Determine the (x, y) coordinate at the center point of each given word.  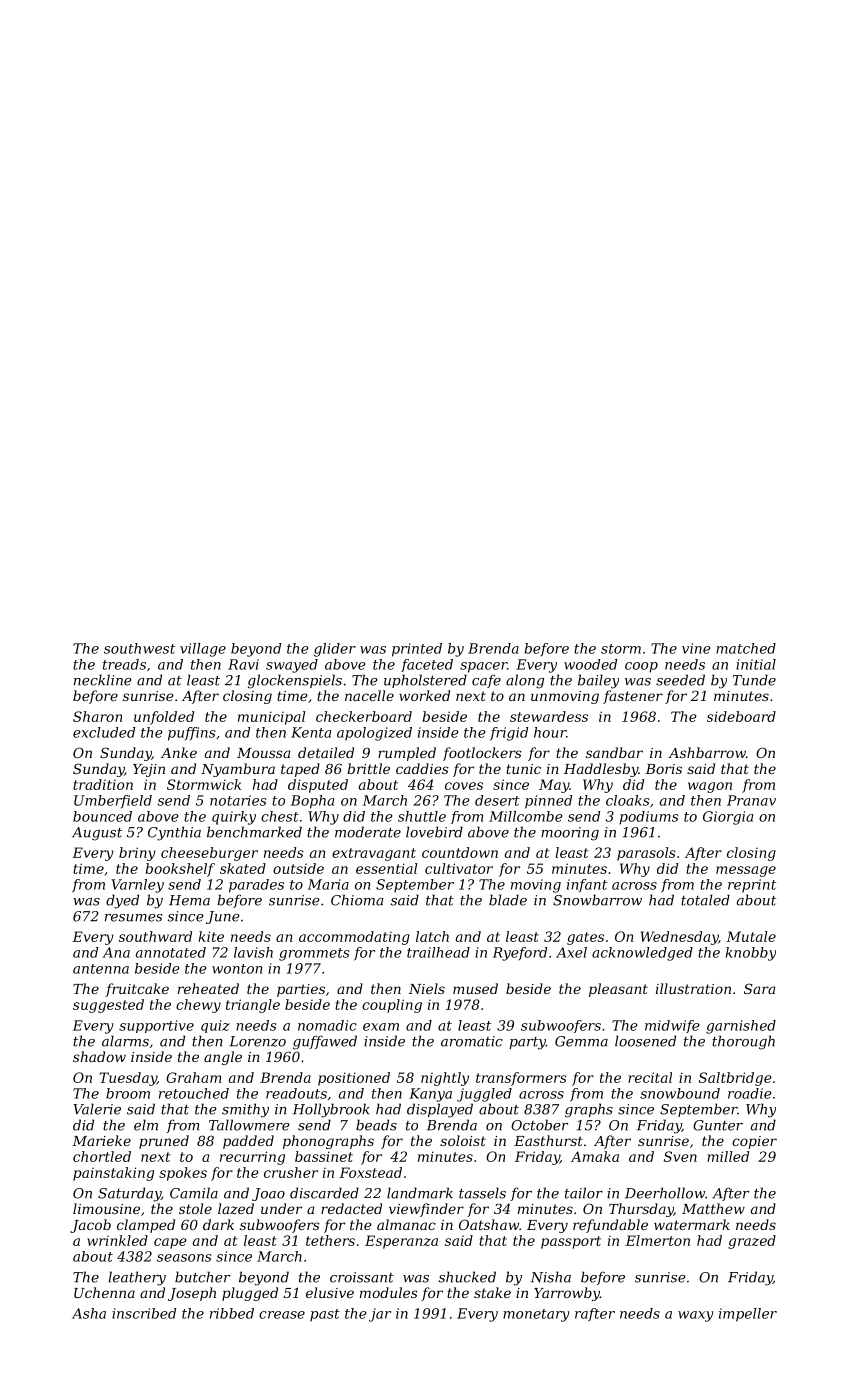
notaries (238, 800)
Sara (759, 988)
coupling (392, 1006)
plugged (250, 1294)
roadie (749, 1093)
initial (756, 664)
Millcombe (525, 816)
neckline (103, 680)
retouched (194, 1093)
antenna (101, 969)
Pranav (751, 800)
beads (376, 1125)
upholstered (425, 681)
